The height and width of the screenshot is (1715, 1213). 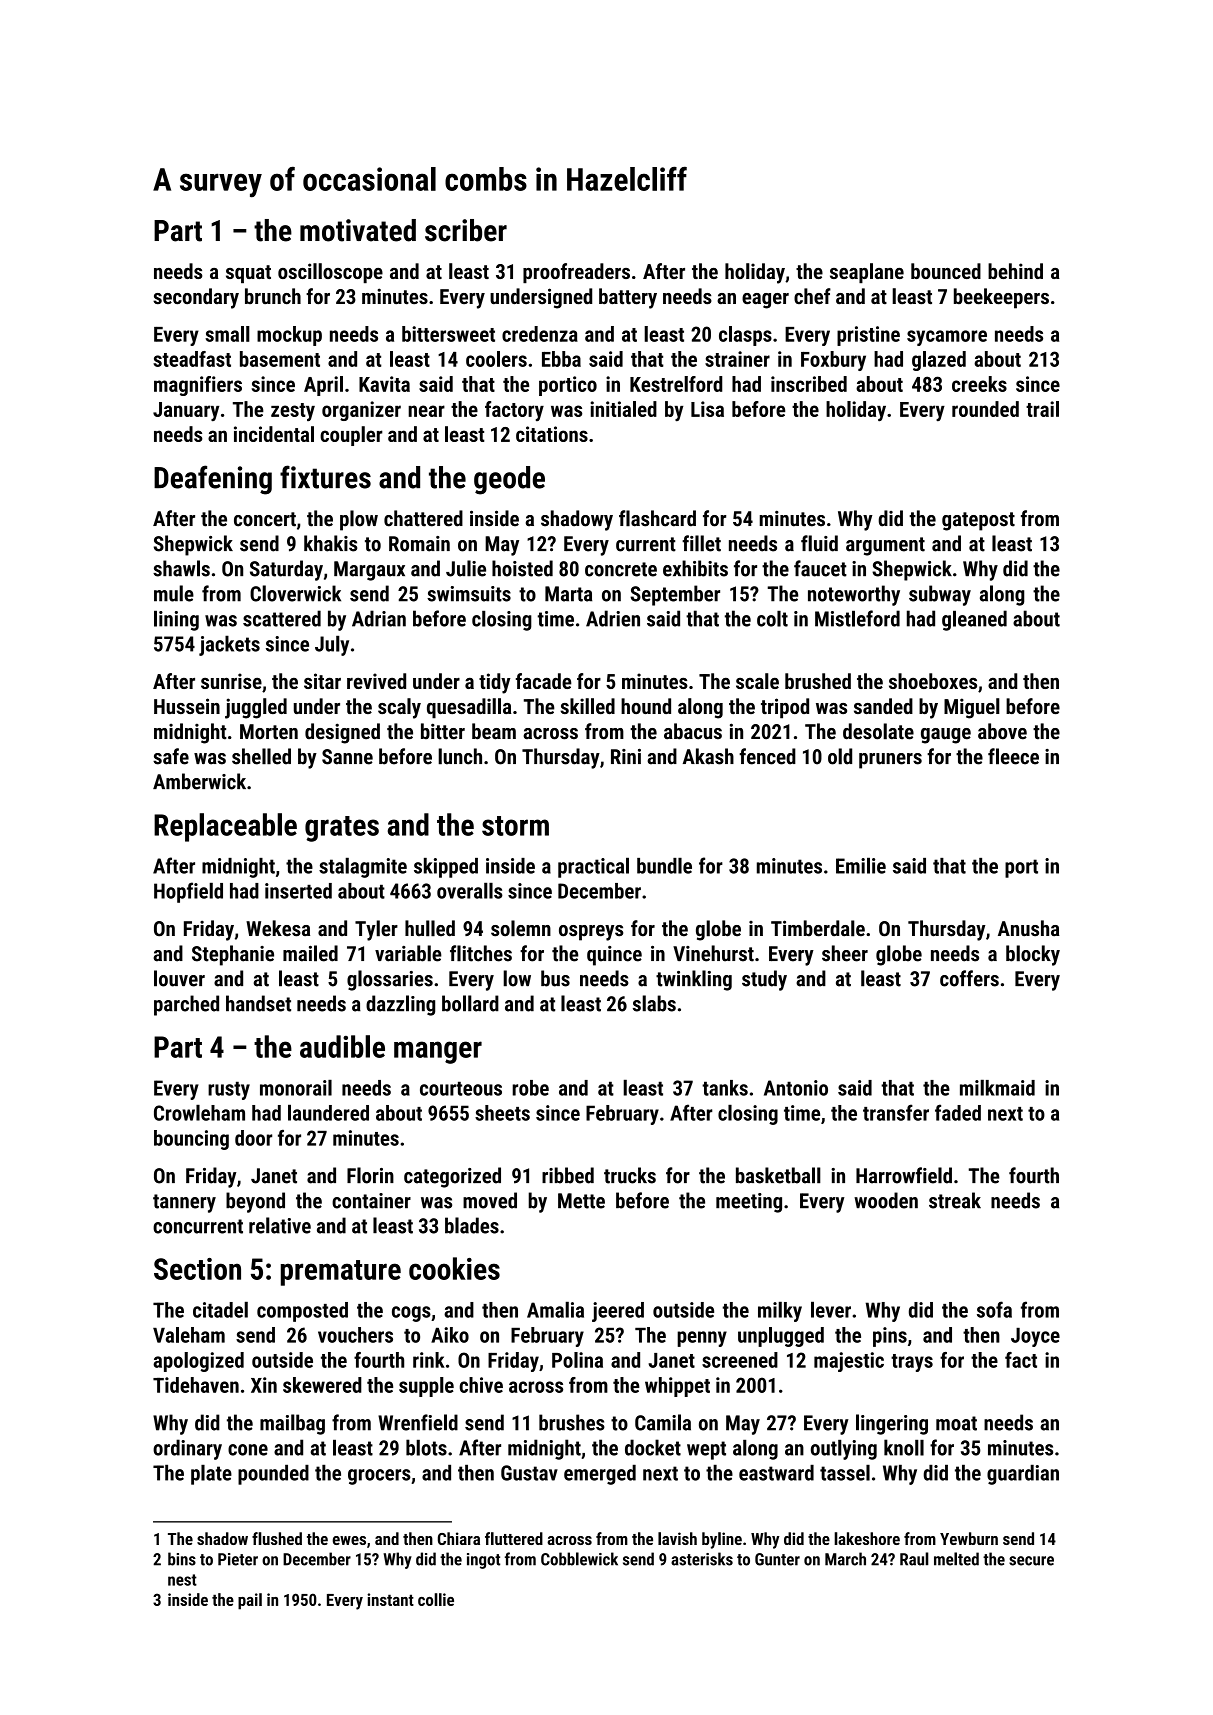 I want to click on Wrenfield, so click(x=418, y=1422).
